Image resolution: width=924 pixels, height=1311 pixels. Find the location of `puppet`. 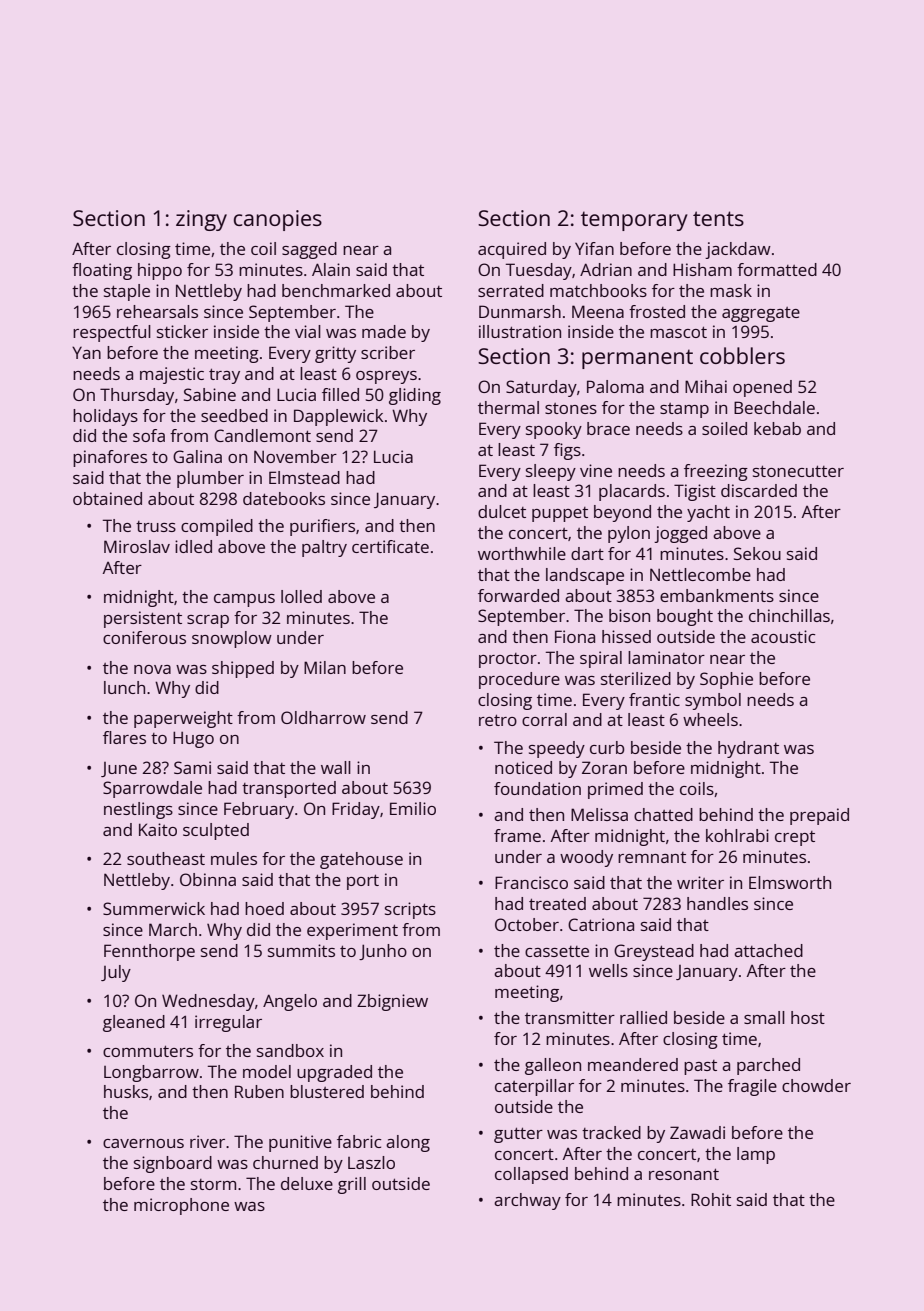

puppet is located at coordinates (560, 514).
